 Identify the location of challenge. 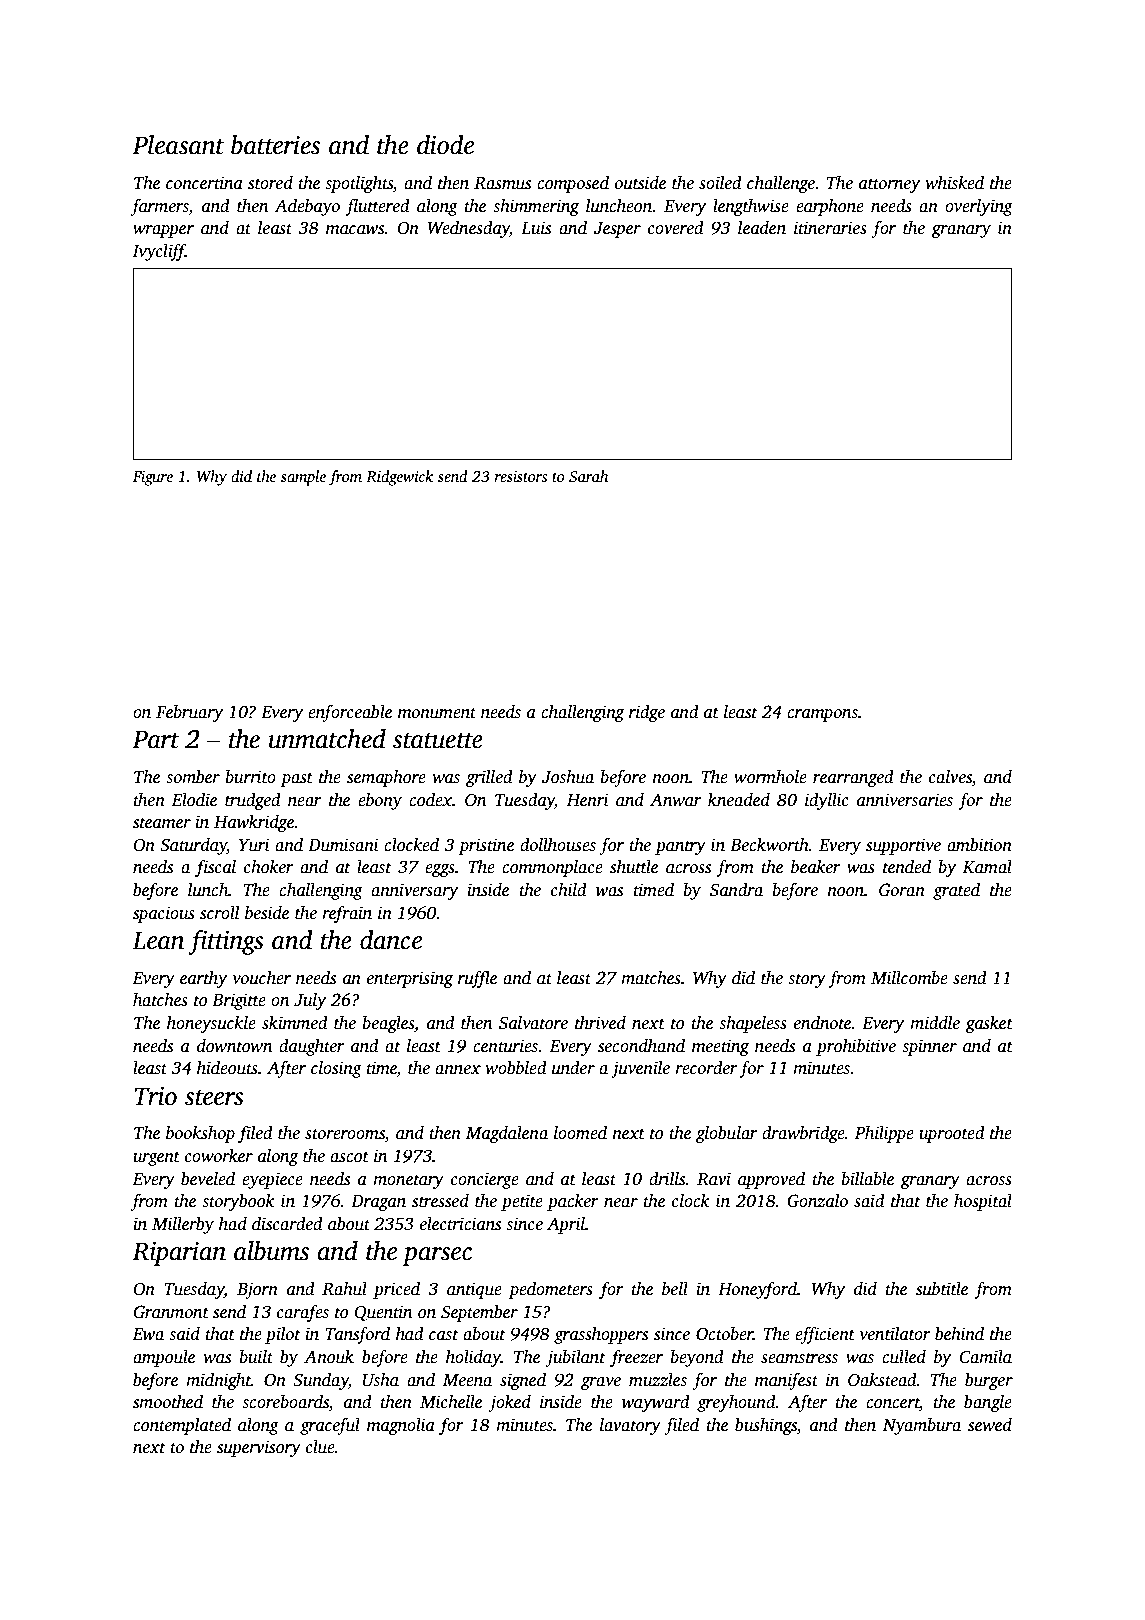
(781, 184).
